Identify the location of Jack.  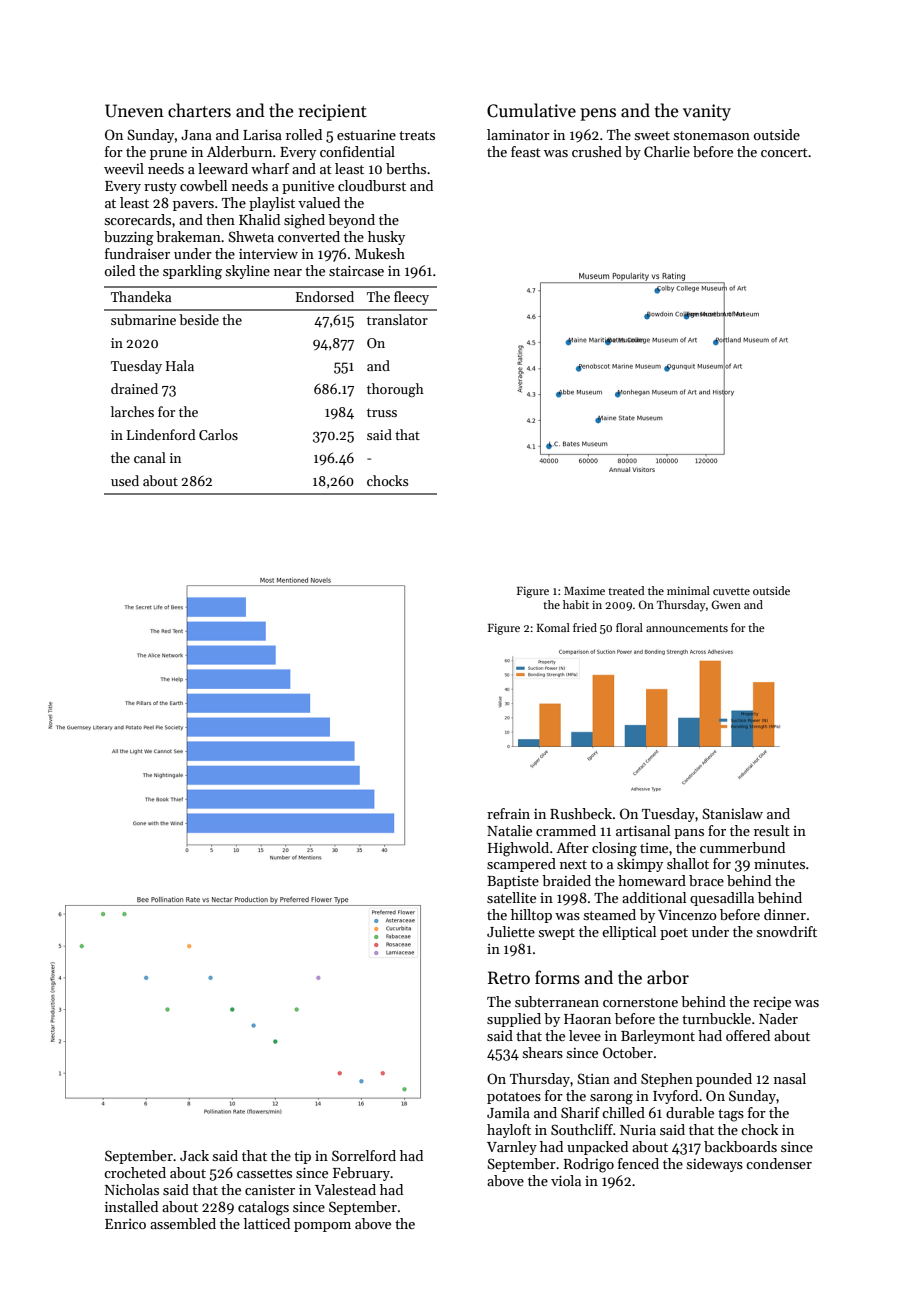
(194, 1155).
